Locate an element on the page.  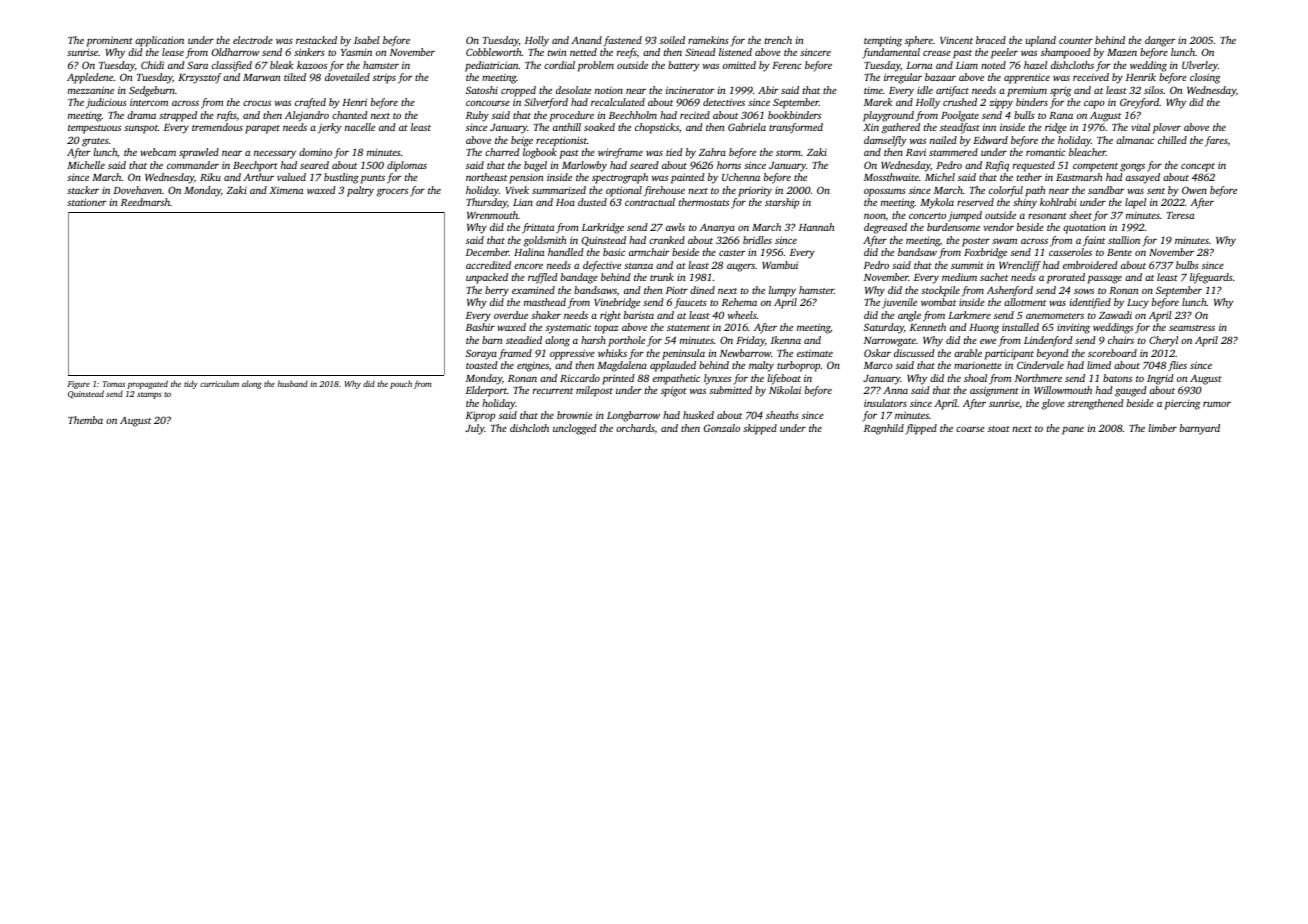
seamstress is located at coordinates (1192, 328).
